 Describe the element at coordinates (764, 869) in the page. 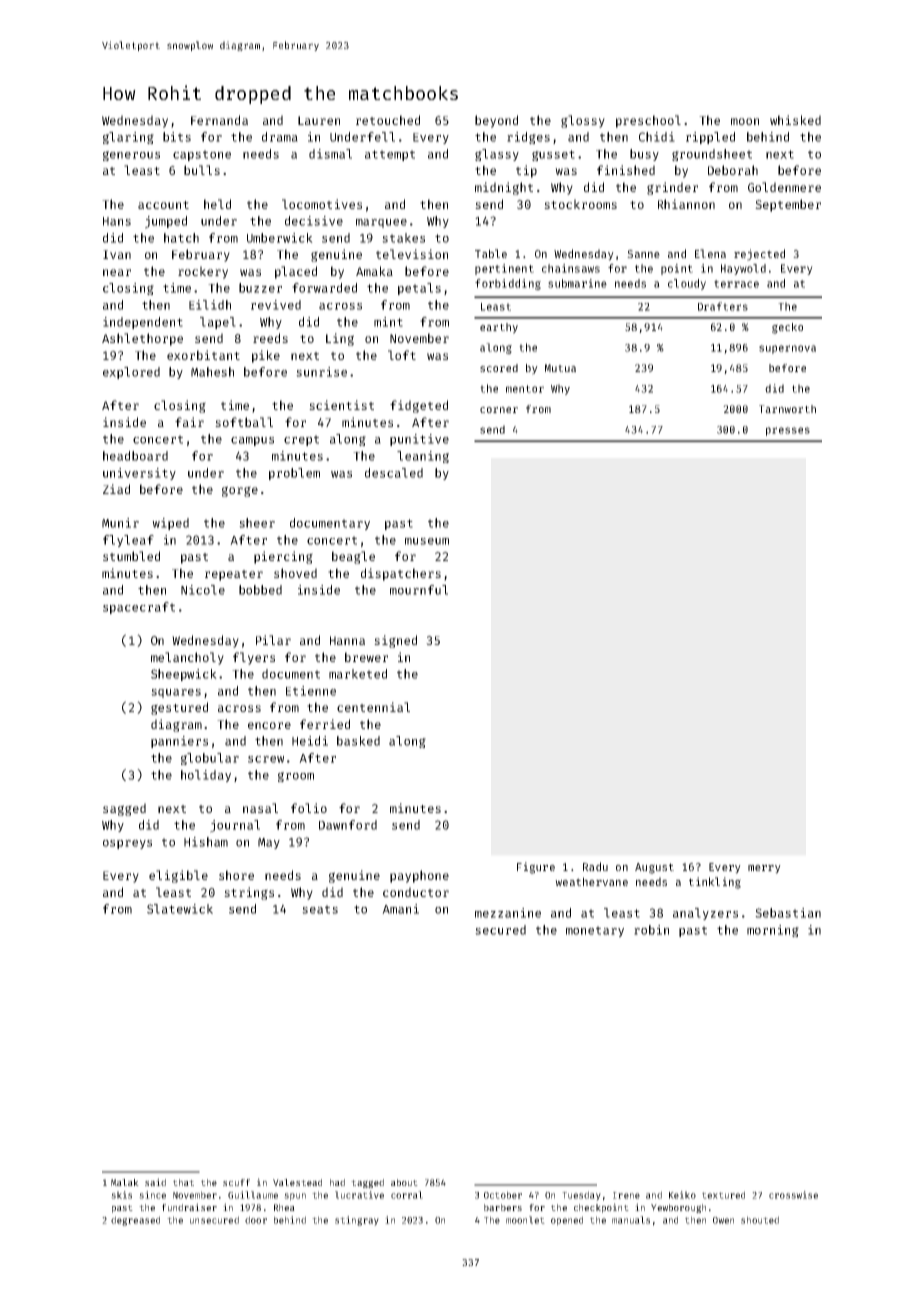

I see `merry` at that location.
